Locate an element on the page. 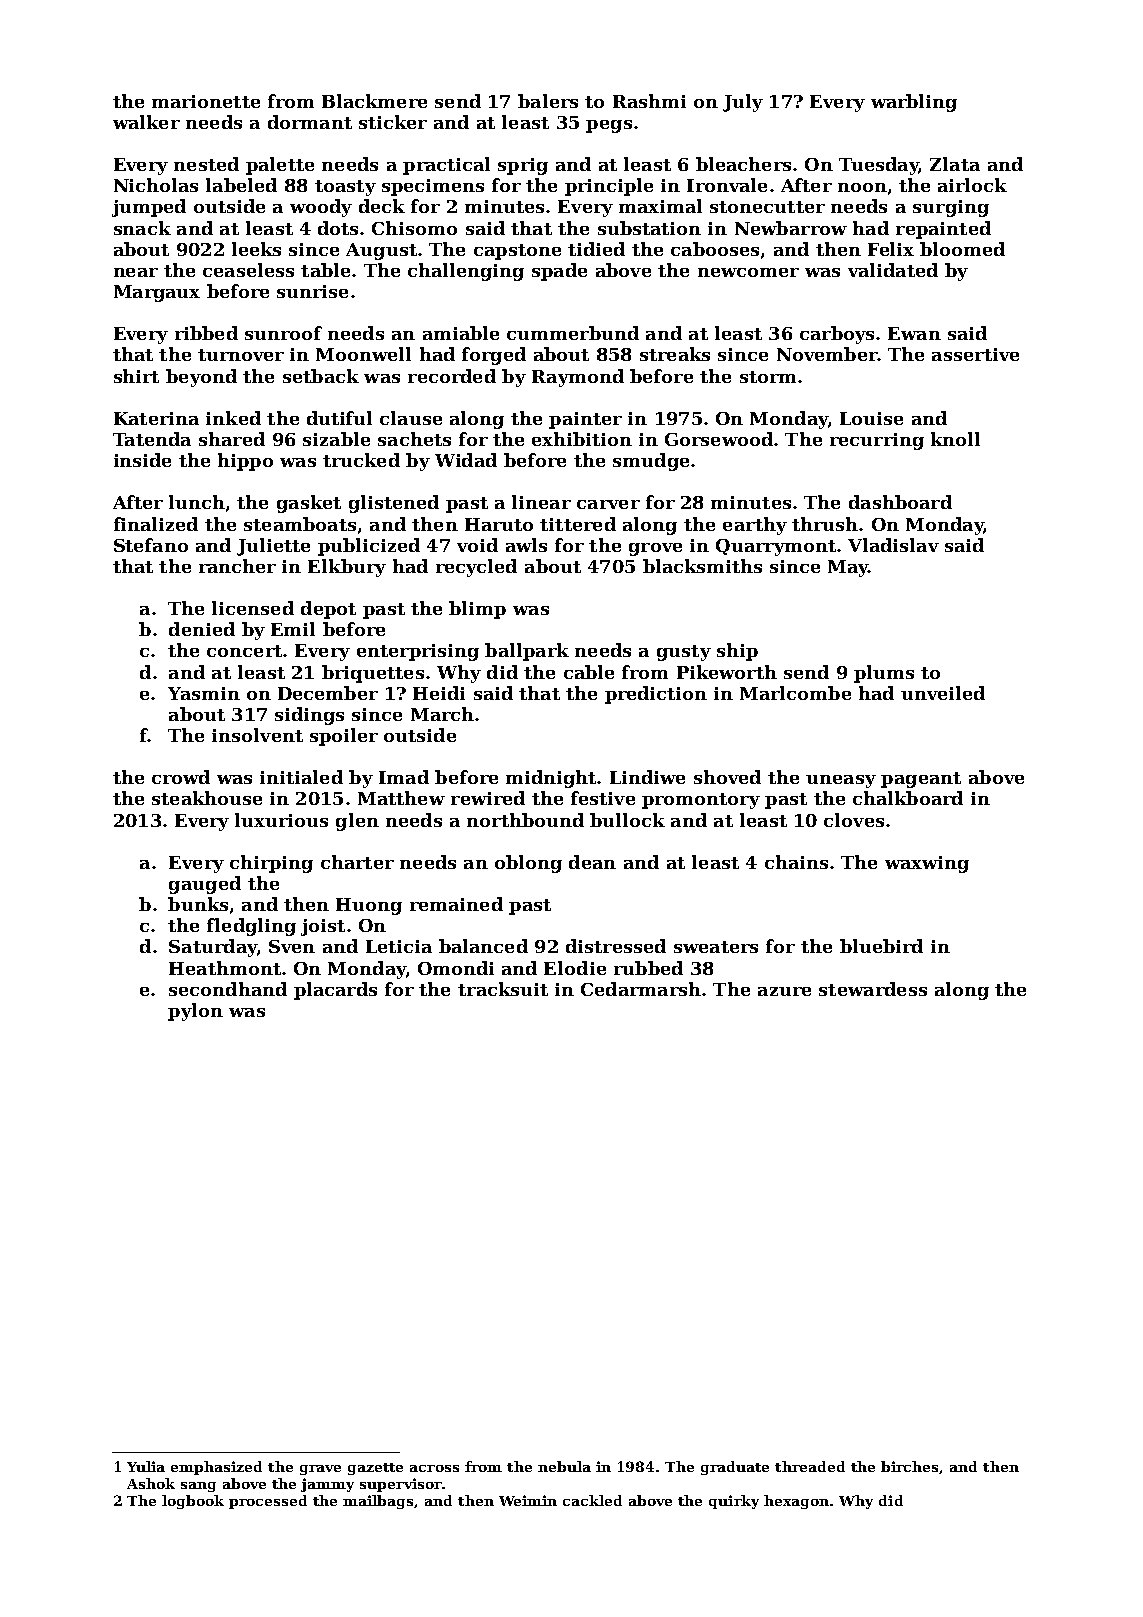  emphasized is located at coordinates (216, 1468).
